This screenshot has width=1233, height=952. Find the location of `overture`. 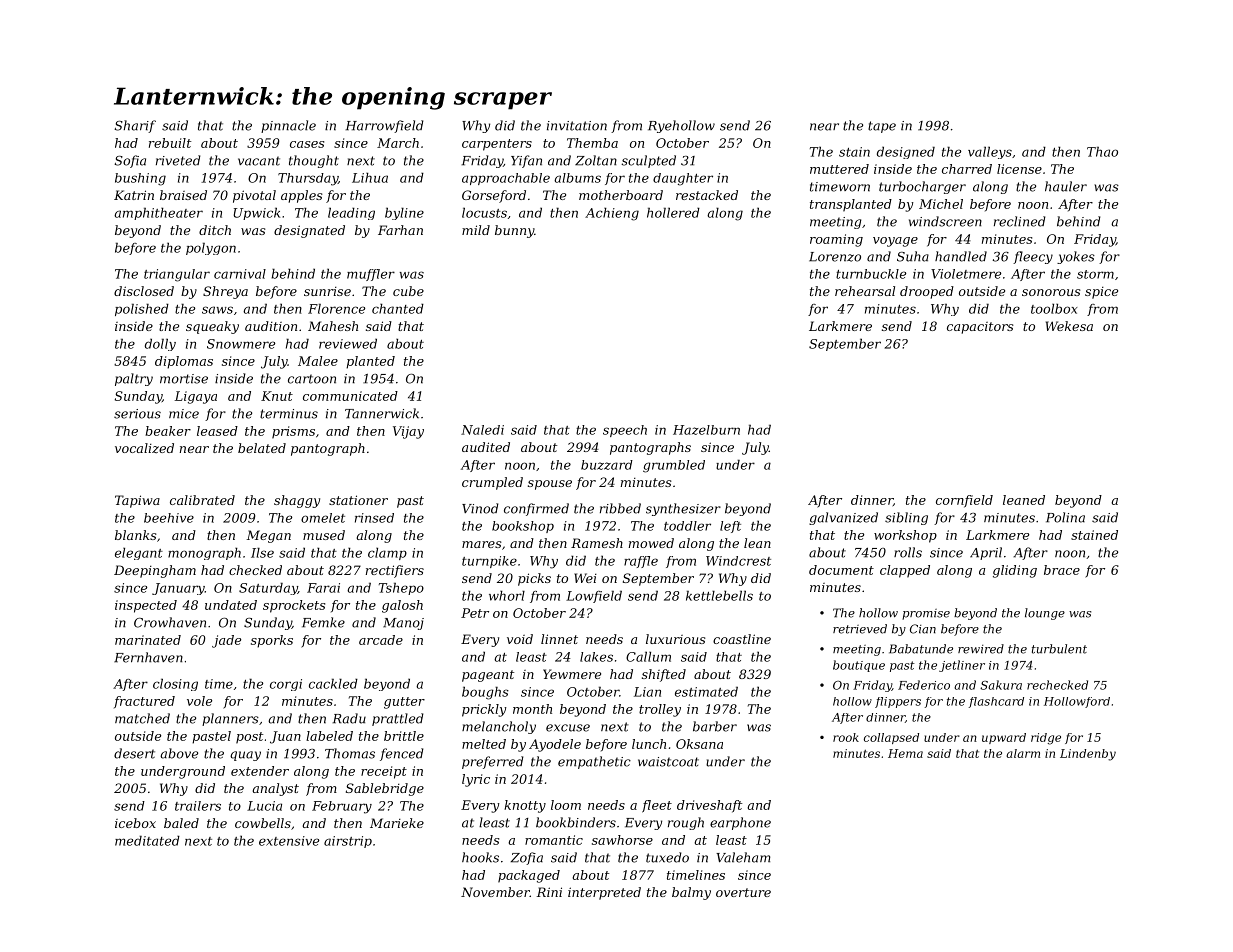

overture is located at coordinates (743, 892).
